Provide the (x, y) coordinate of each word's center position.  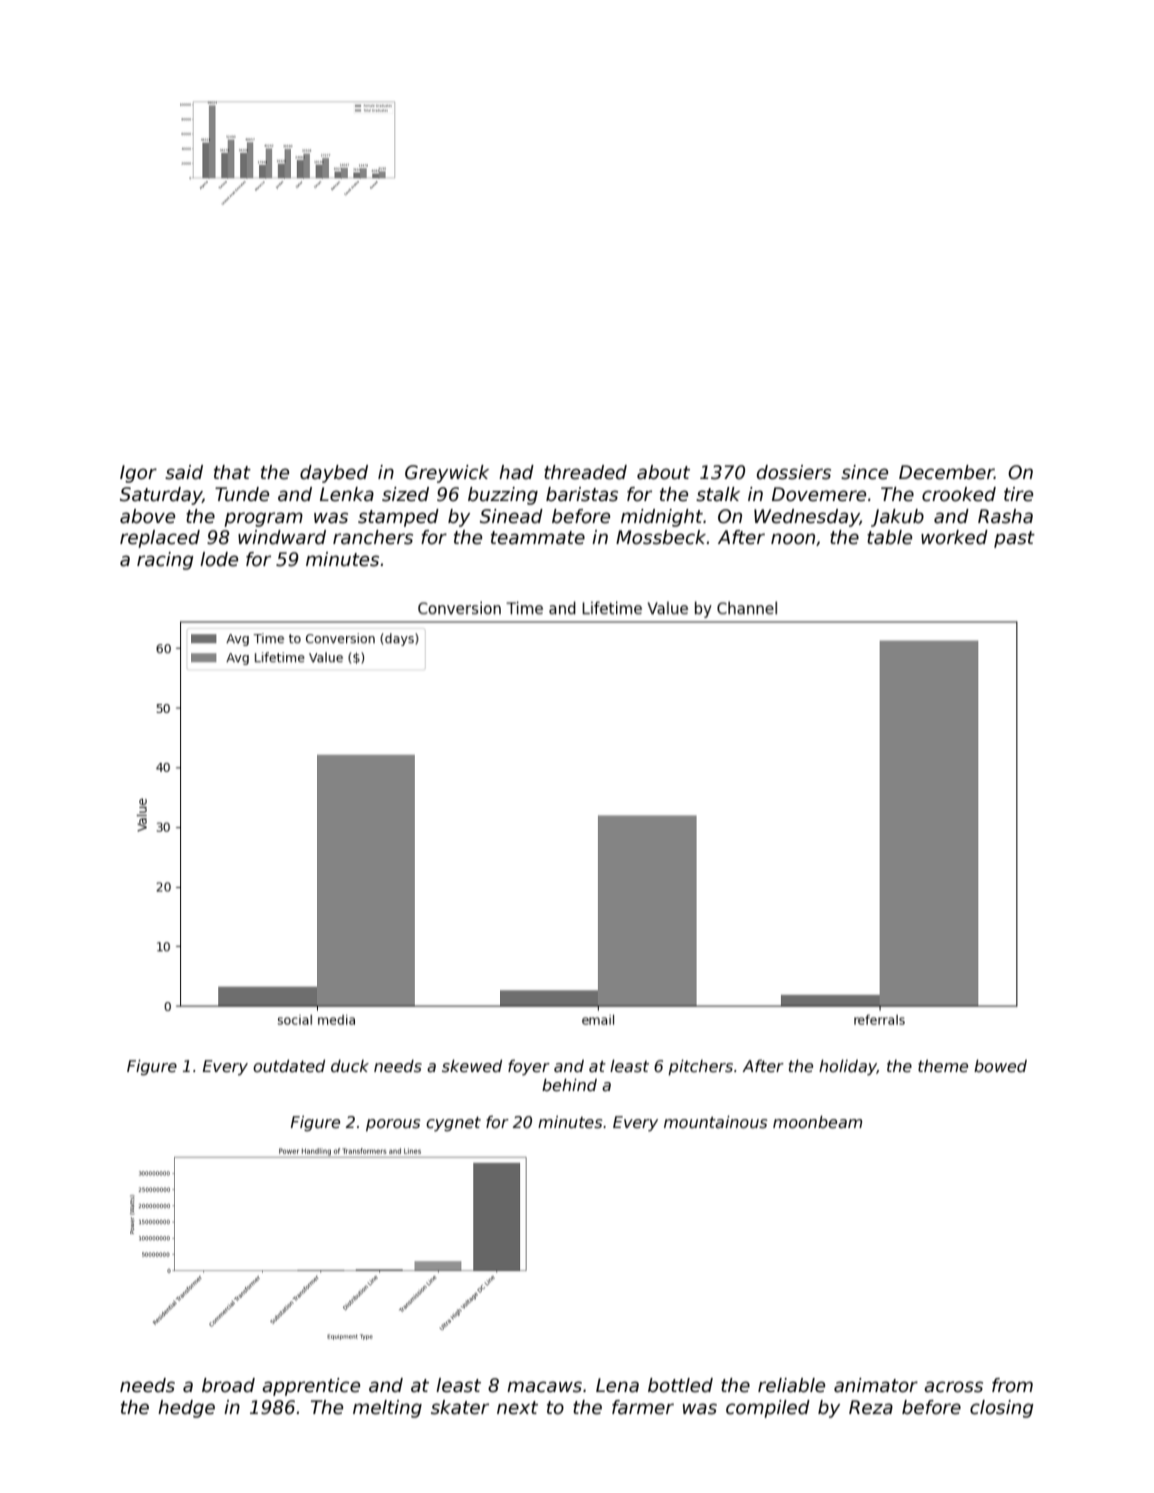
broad (228, 1385)
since (864, 472)
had (516, 472)
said (184, 472)
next (517, 1408)
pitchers (700, 1068)
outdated (289, 1066)
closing (1002, 1409)
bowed (1000, 1066)
